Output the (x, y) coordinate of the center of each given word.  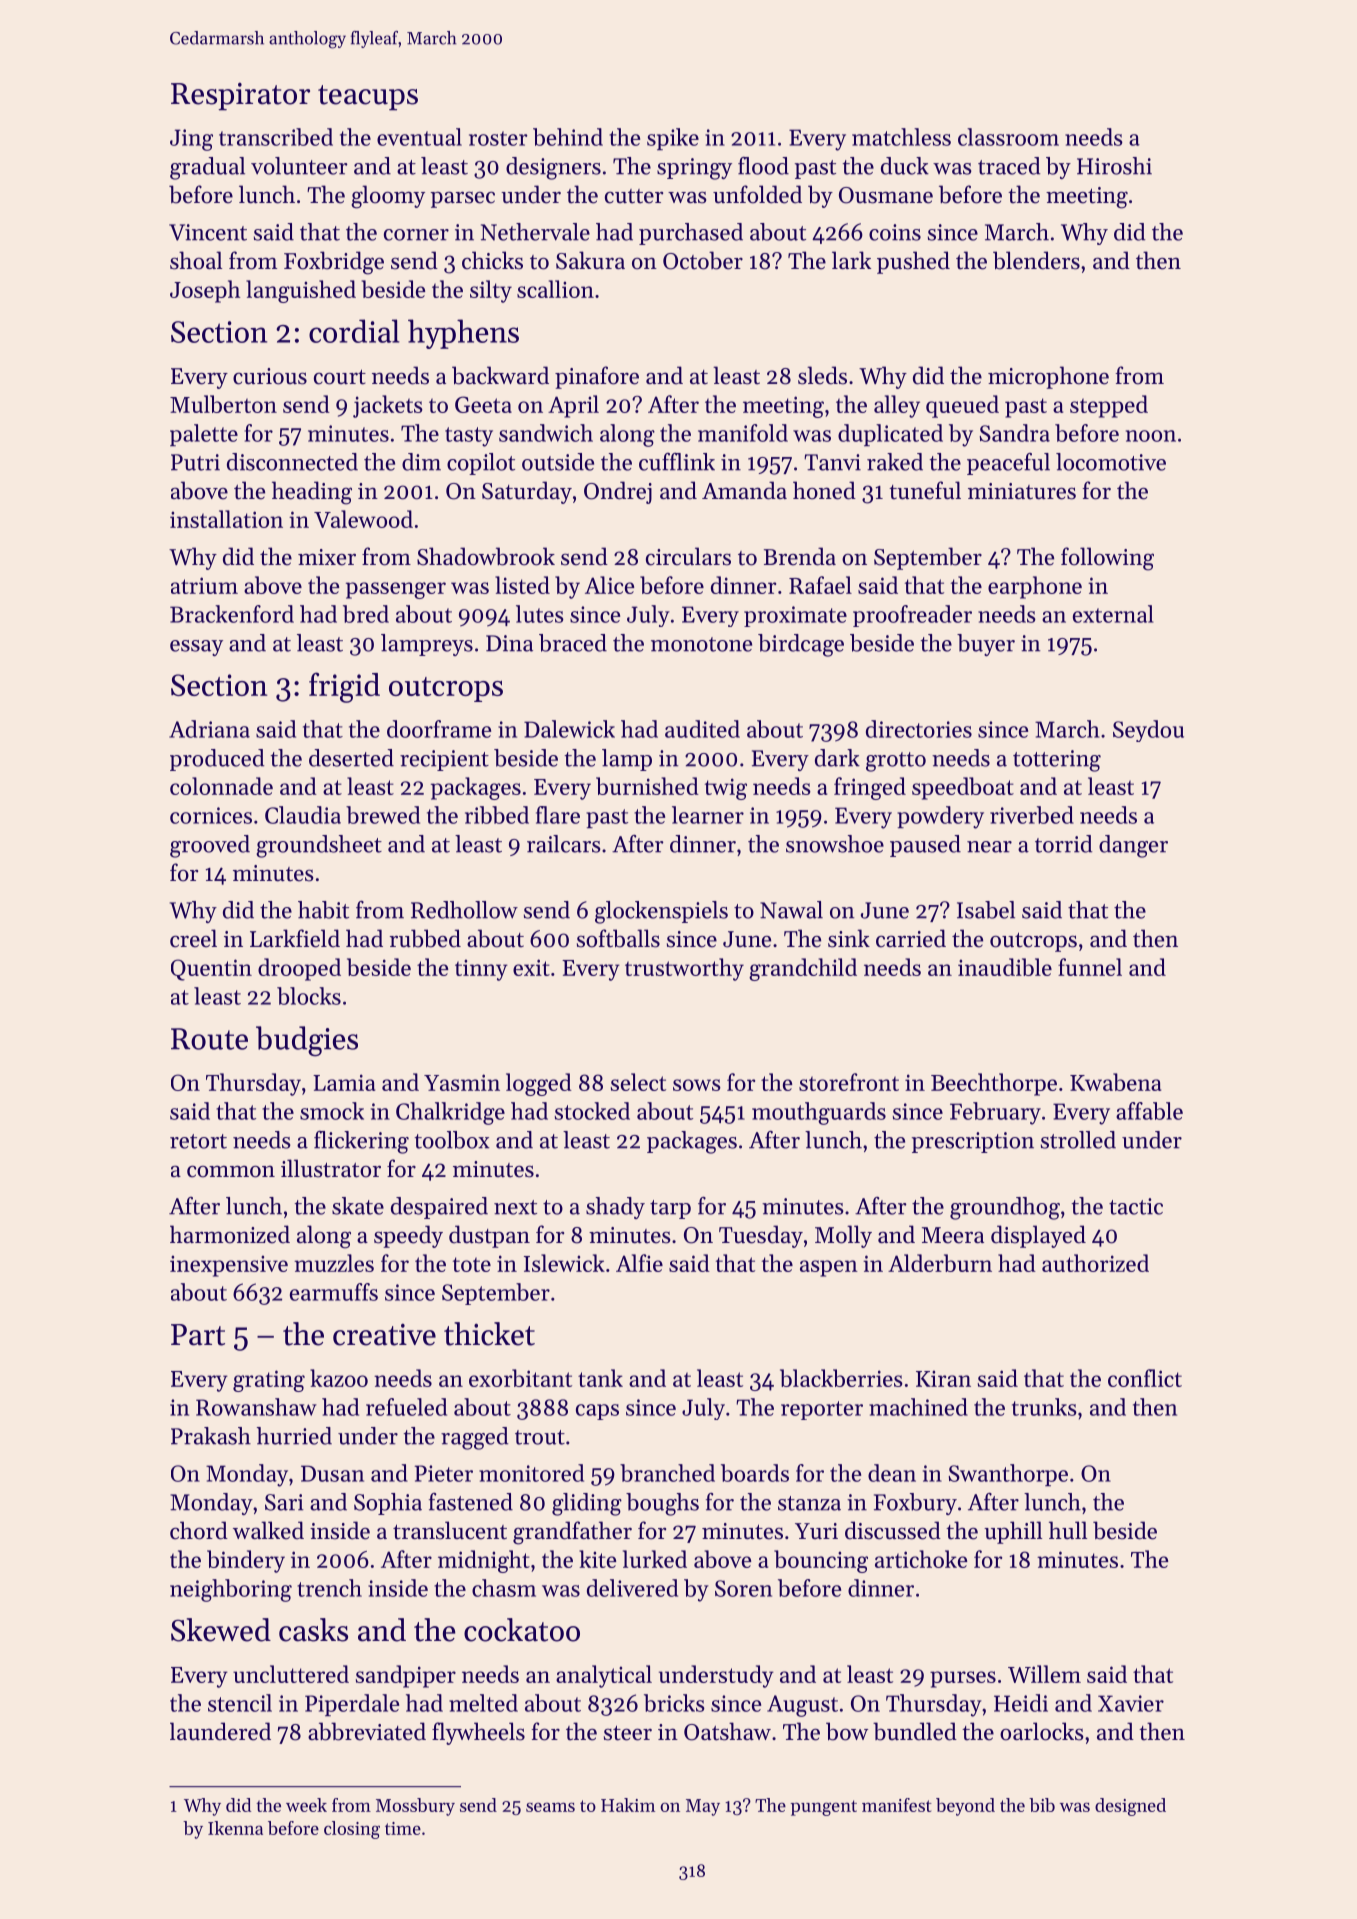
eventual (419, 137)
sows (697, 1085)
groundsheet (319, 846)
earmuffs (334, 1292)
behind (568, 137)
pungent (824, 1808)
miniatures (1022, 491)
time (403, 1828)
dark (837, 758)
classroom (1008, 137)
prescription (973, 1142)
